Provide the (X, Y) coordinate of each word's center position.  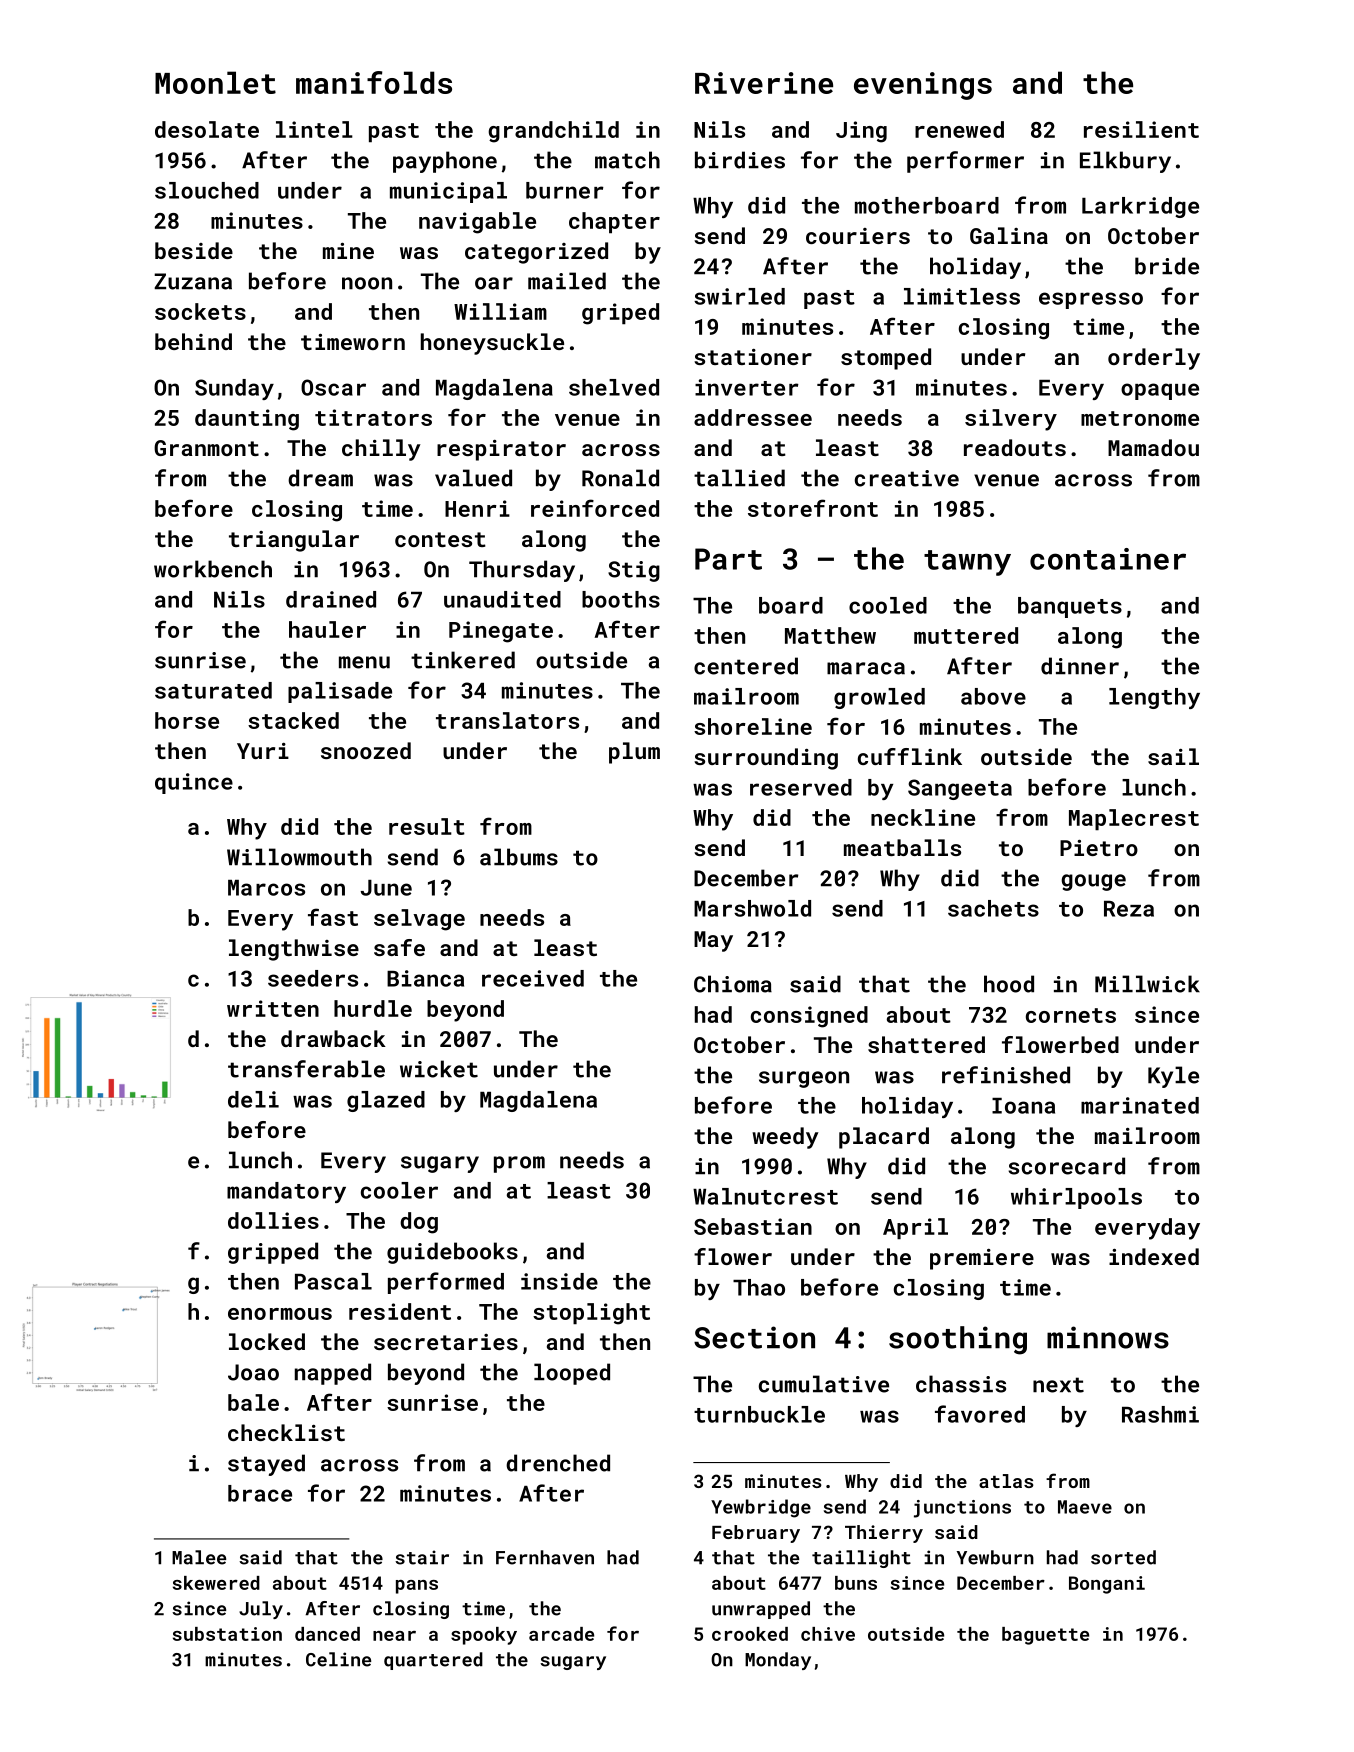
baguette (1045, 1636)
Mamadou (1153, 447)
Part (728, 559)
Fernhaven (545, 1557)
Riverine (764, 83)
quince (194, 783)
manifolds (374, 82)
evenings (923, 86)
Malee (199, 1557)
